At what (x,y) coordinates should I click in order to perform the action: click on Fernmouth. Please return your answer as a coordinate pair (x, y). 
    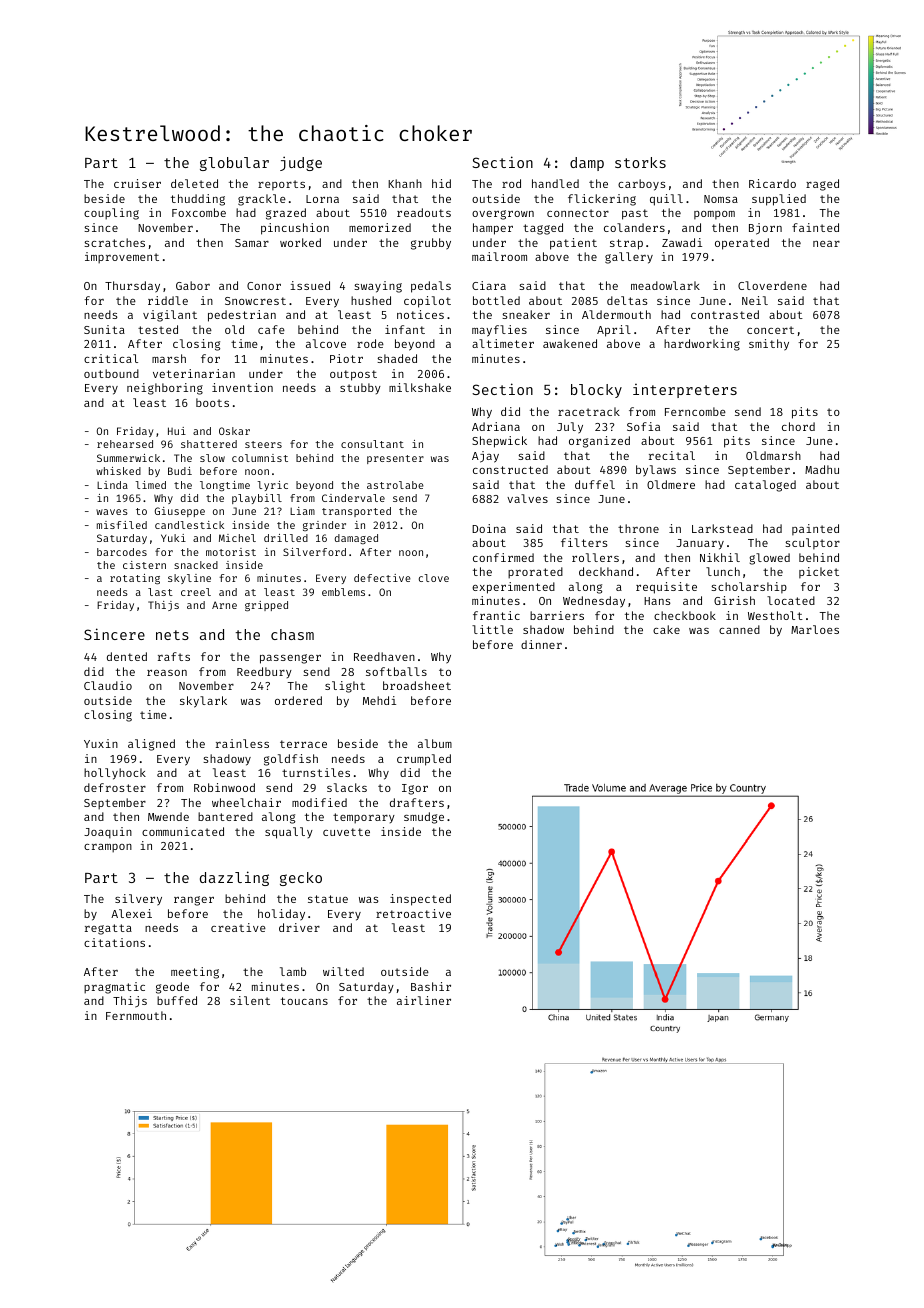
    Looking at the image, I should click on (136, 1015).
